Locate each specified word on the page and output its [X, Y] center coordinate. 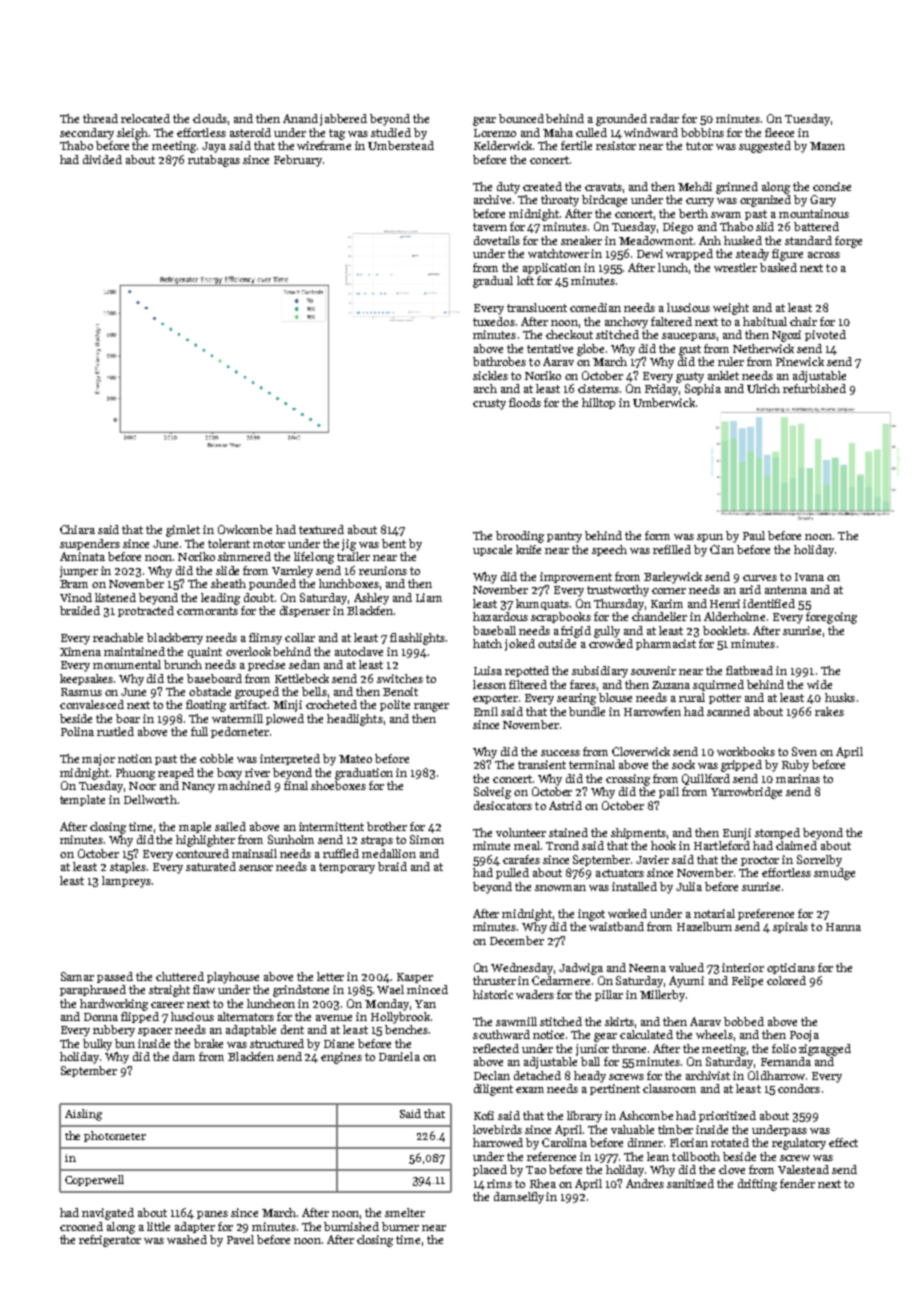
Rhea [543, 1183]
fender [797, 1183]
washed [187, 1239]
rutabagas [214, 161]
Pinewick [800, 361]
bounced [521, 118]
